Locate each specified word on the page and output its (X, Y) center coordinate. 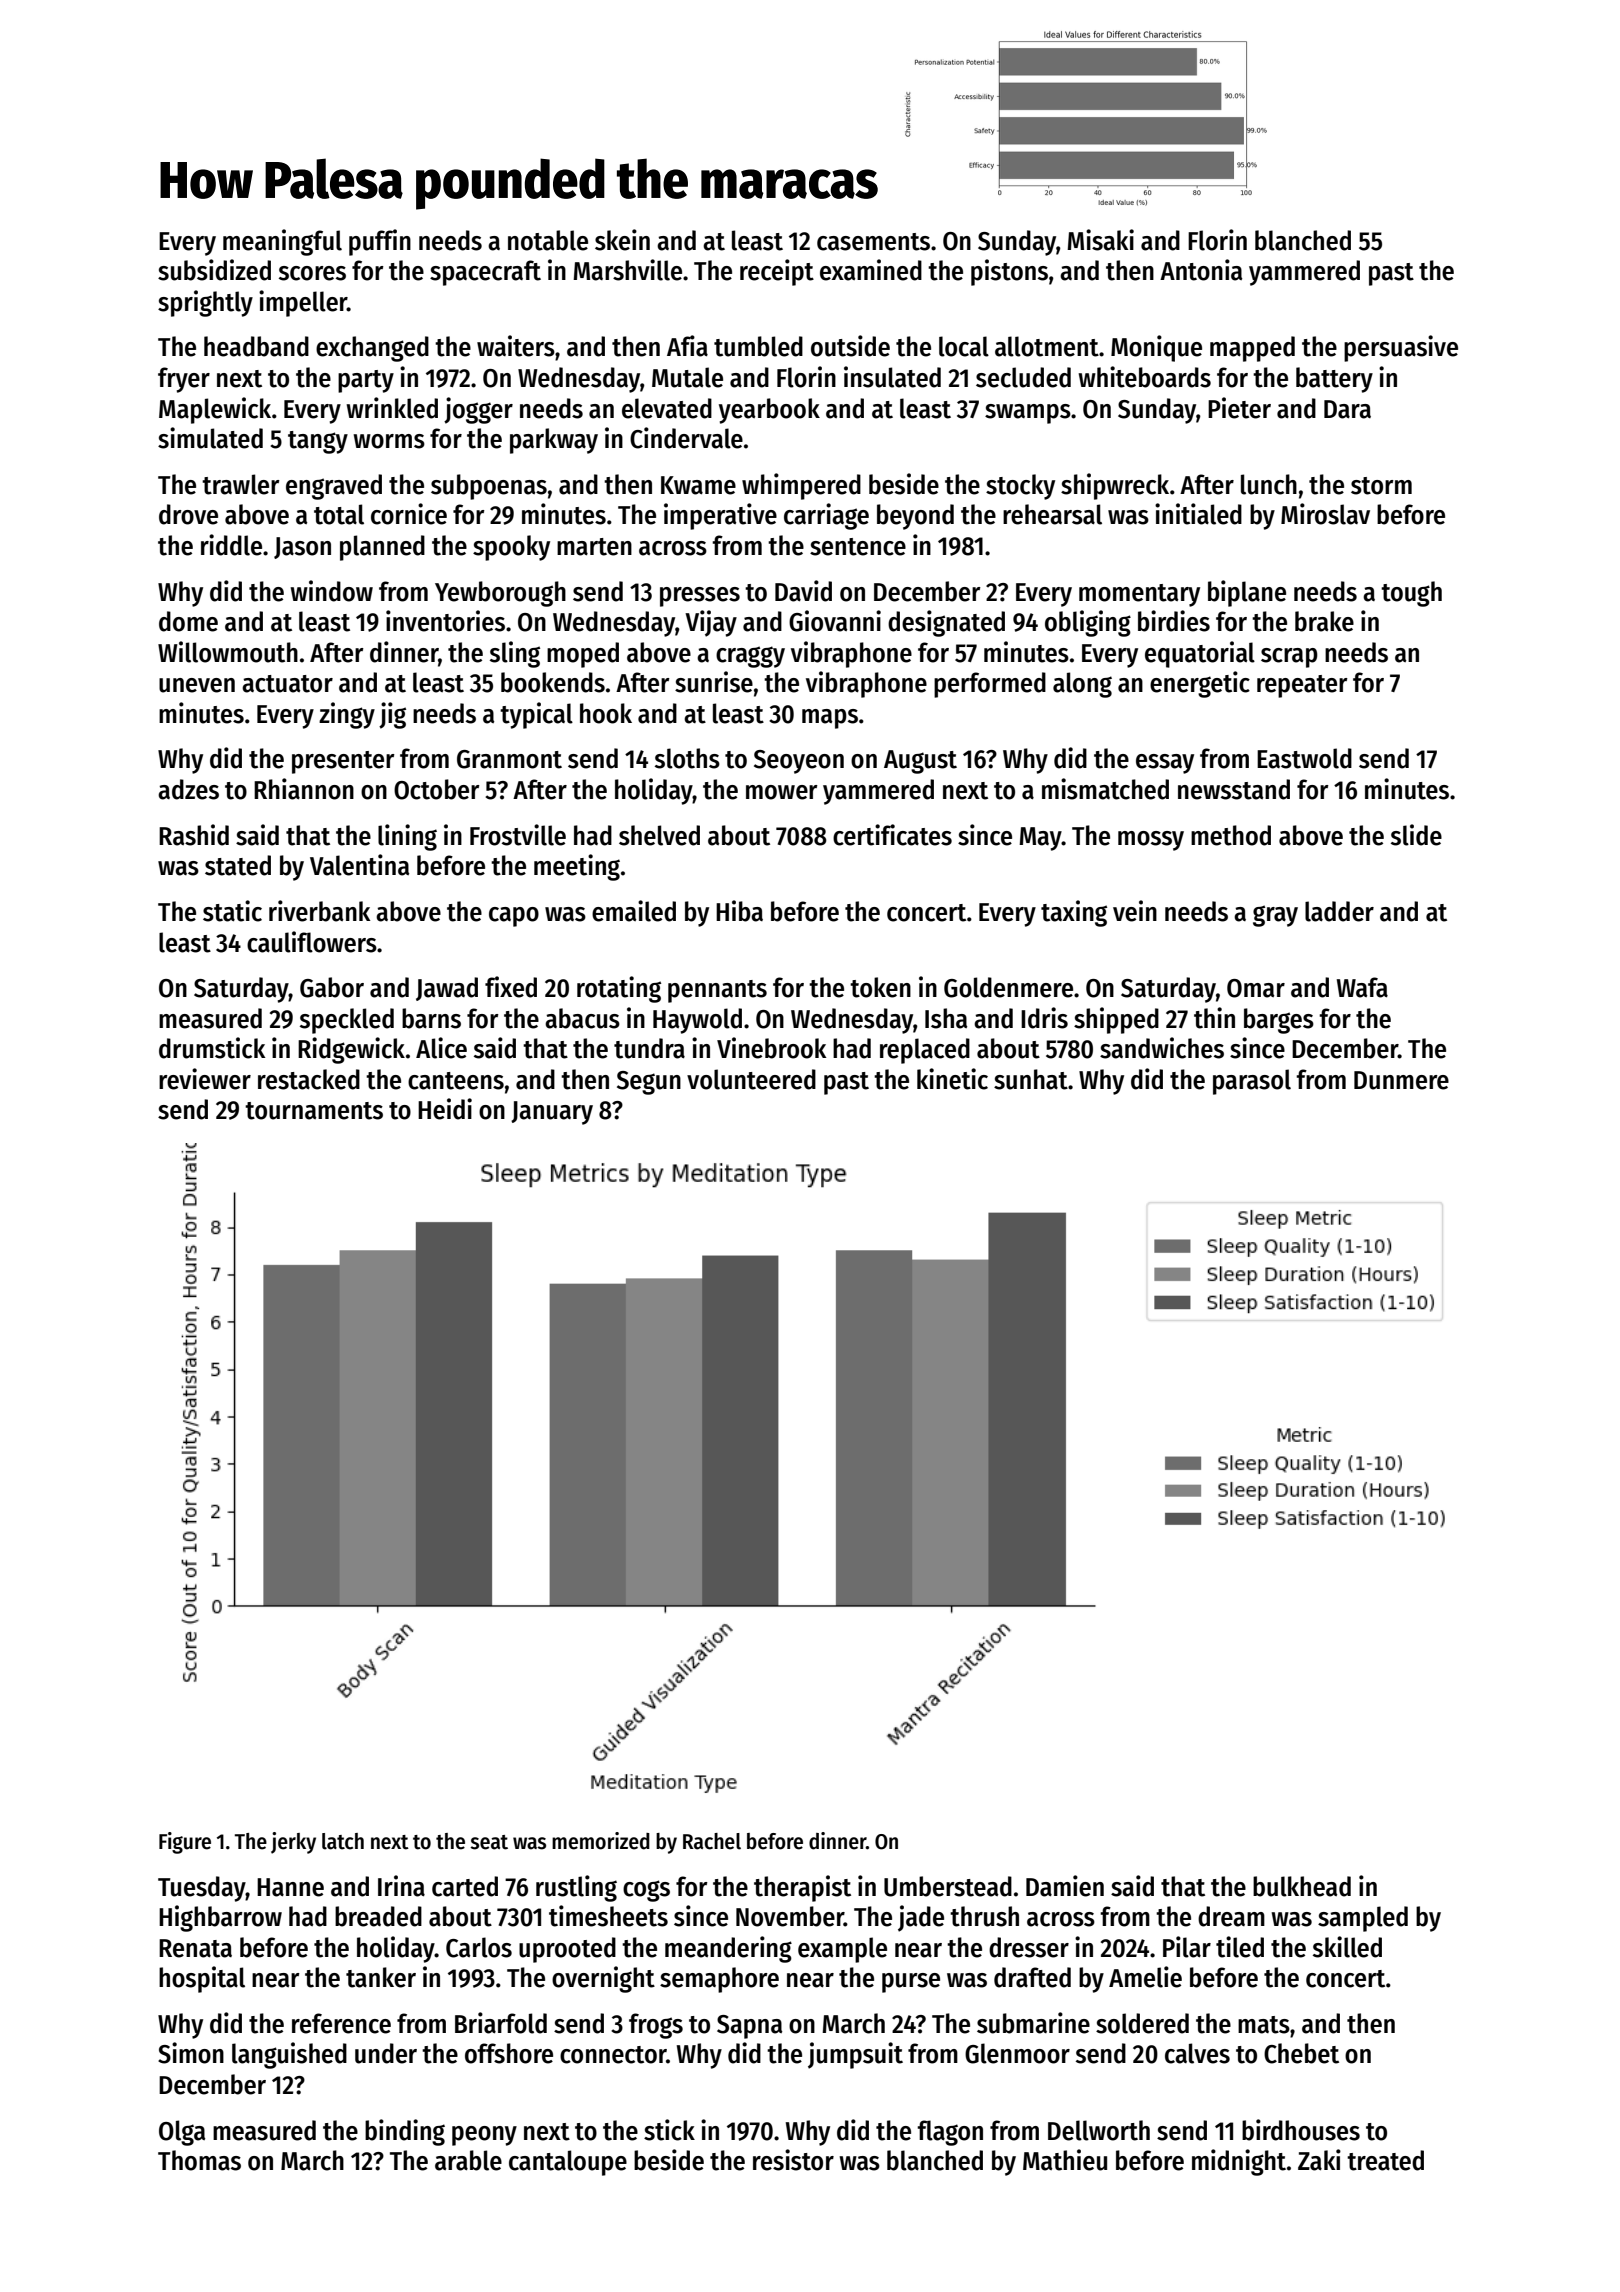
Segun (649, 1083)
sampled (1363, 1919)
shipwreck (1115, 486)
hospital (202, 1979)
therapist (802, 1888)
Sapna (749, 2027)
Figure (185, 1843)
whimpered (801, 486)
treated (1385, 2160)
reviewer (205, 1079)
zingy (347, 715)
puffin (380, 242)
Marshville (627, 270)
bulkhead (1302, 1886)
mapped (1252, 349)
